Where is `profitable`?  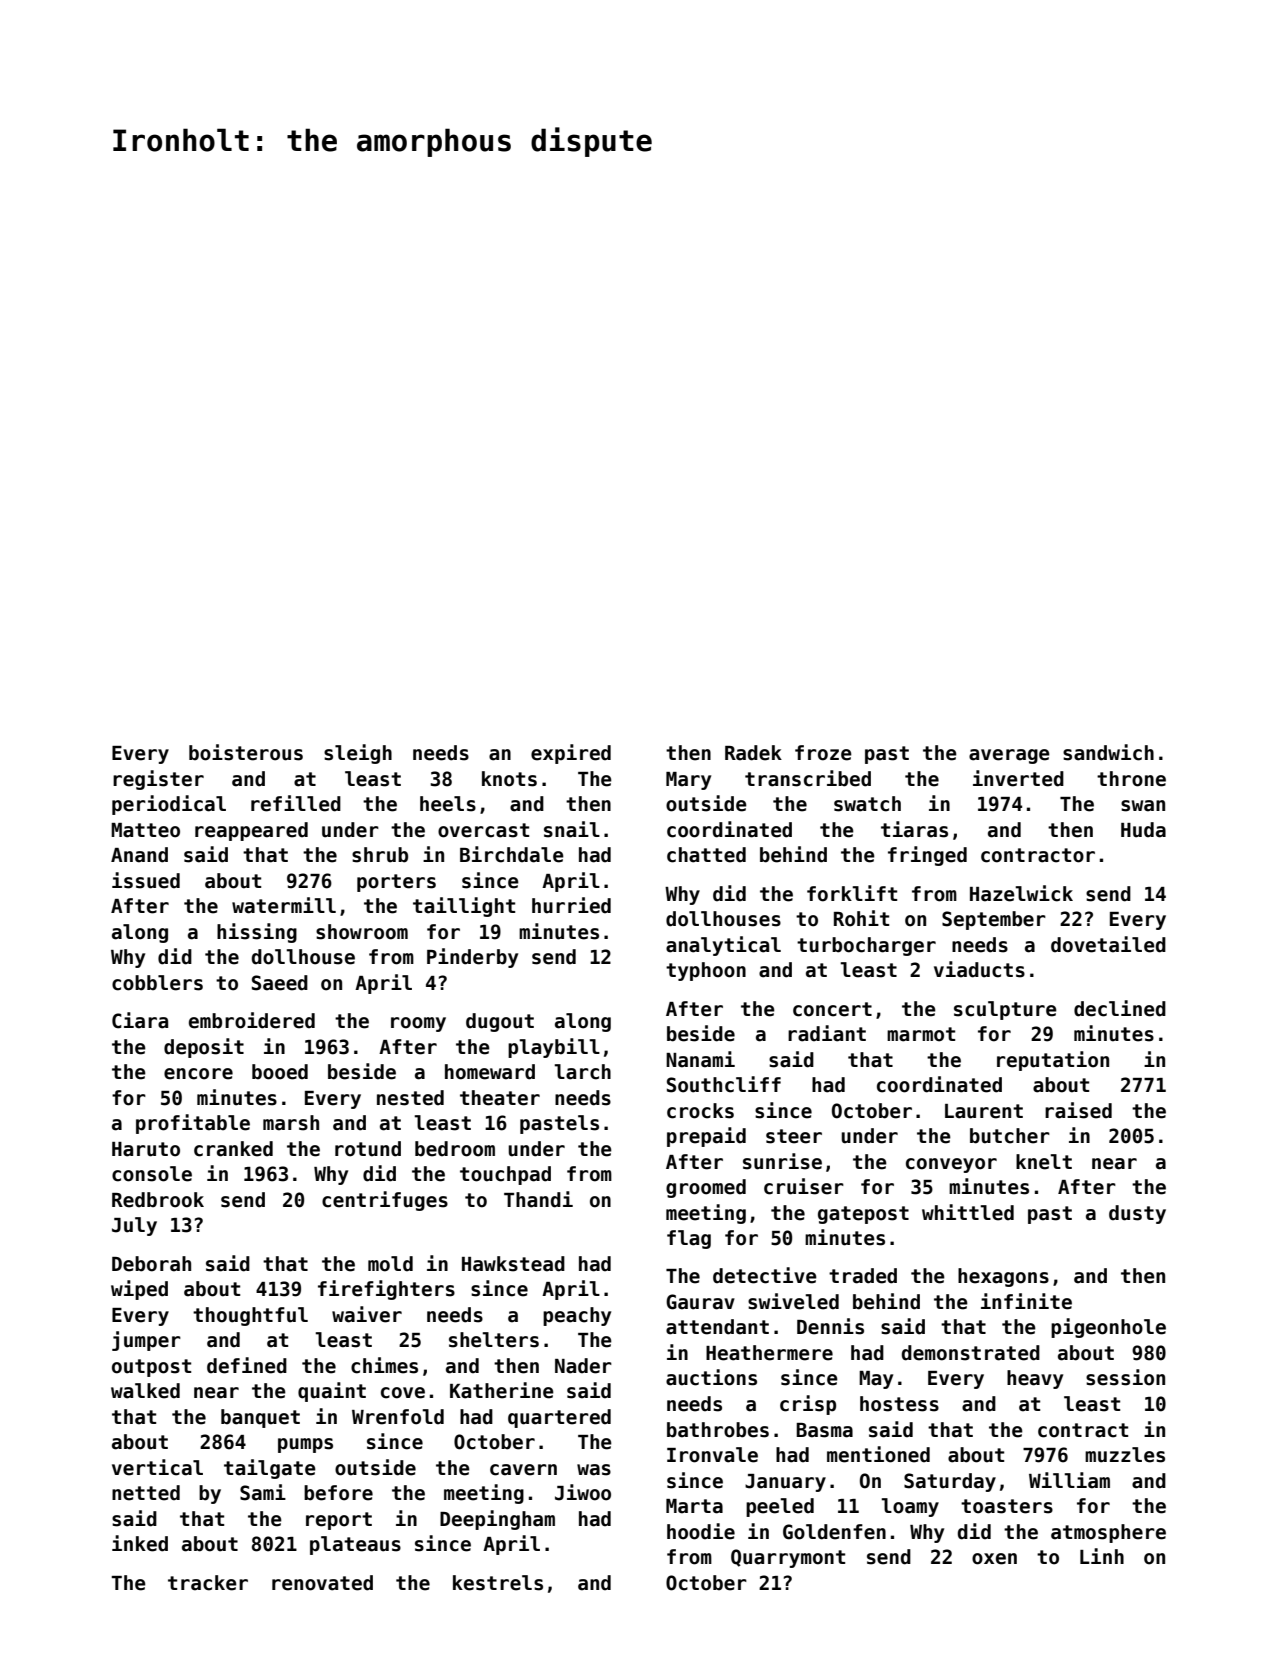 profitable is located at coordinates (193, 1124).
